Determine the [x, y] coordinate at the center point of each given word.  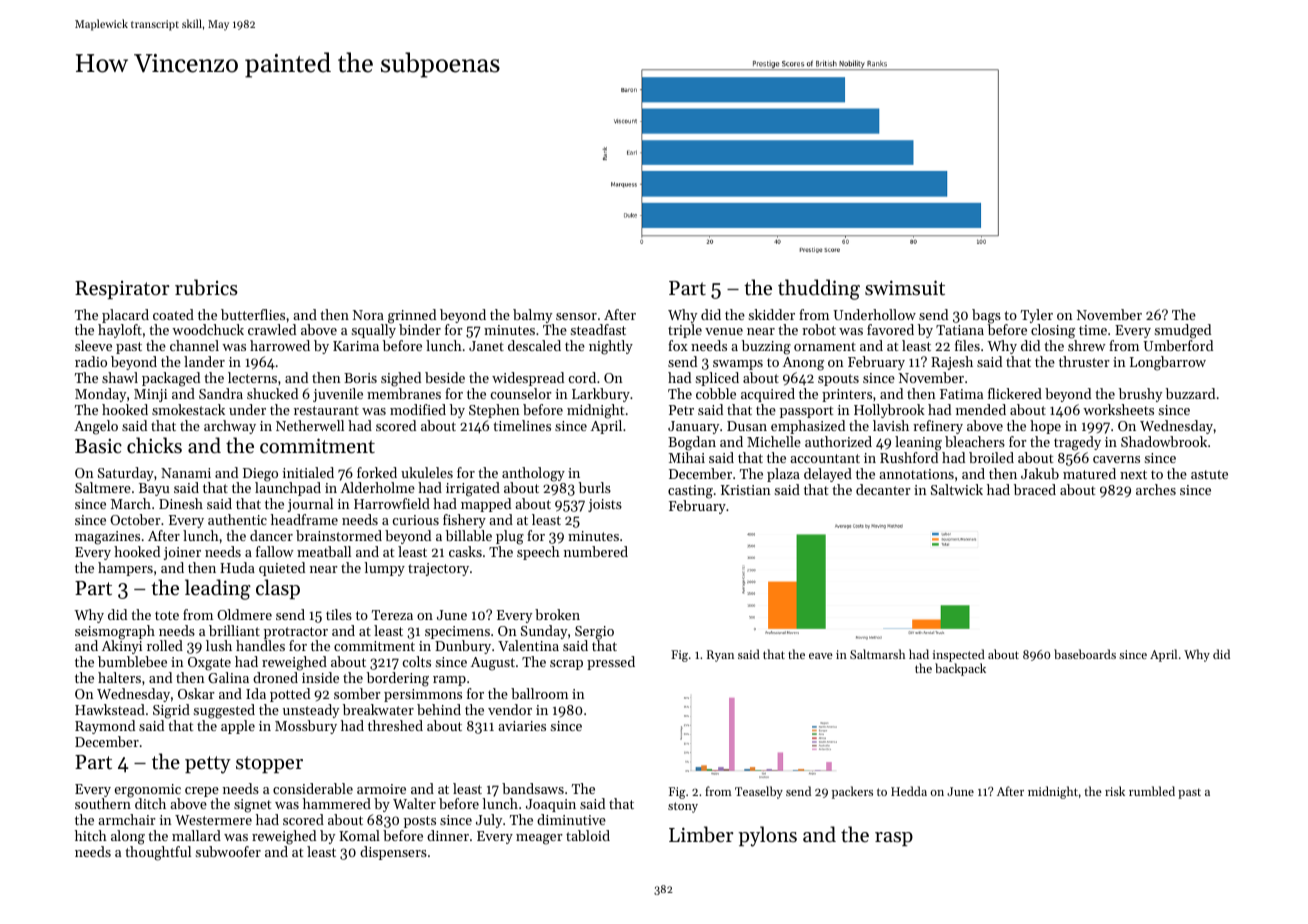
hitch [91, 835]
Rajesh [952, 363]
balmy [532, 316]
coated [173, 314]
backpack [960, 669]
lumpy [384, 569]
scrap [566, 665]
